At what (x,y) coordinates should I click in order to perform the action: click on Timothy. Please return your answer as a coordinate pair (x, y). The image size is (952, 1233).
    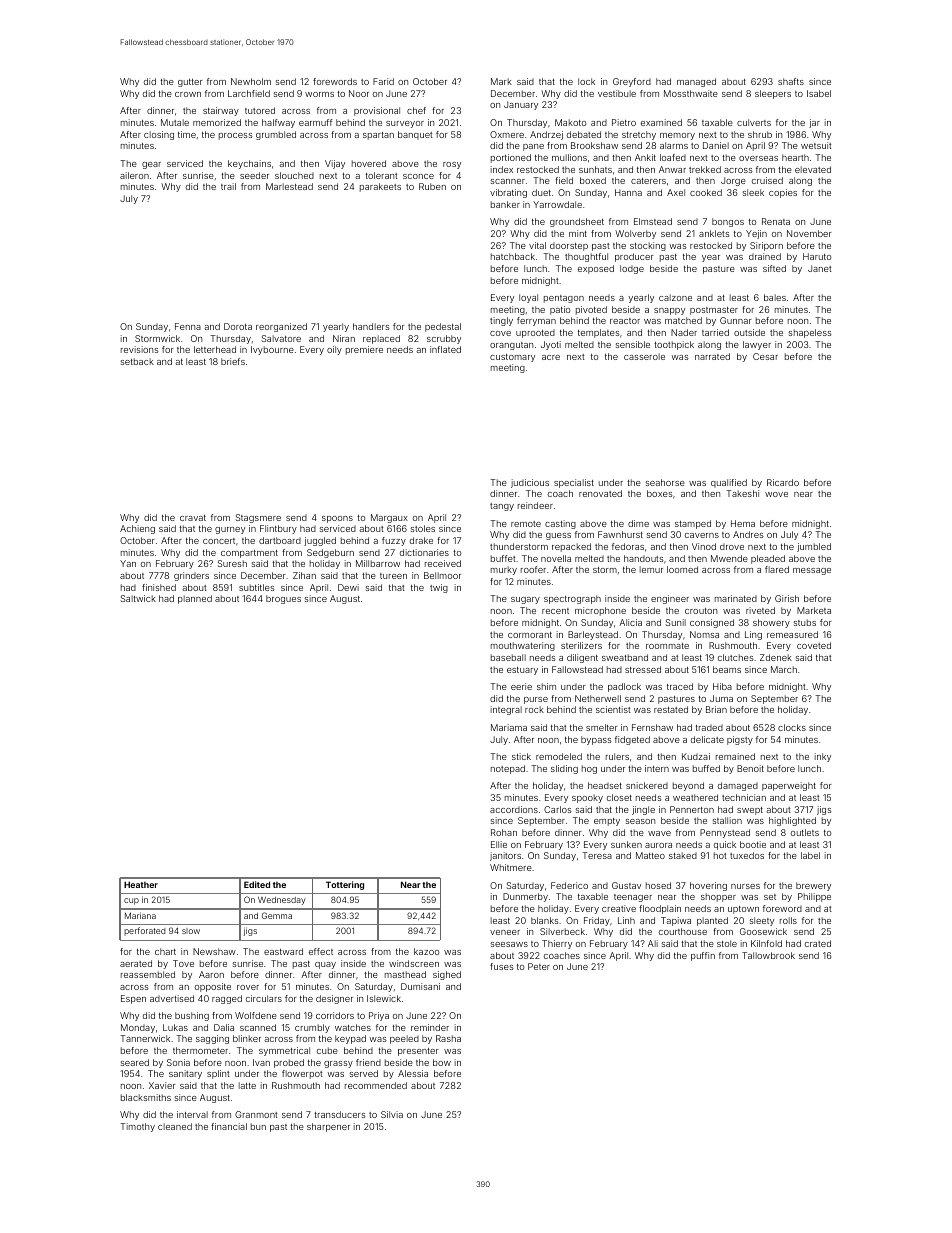
    Looking at the image, I should click on (137, 1127).
